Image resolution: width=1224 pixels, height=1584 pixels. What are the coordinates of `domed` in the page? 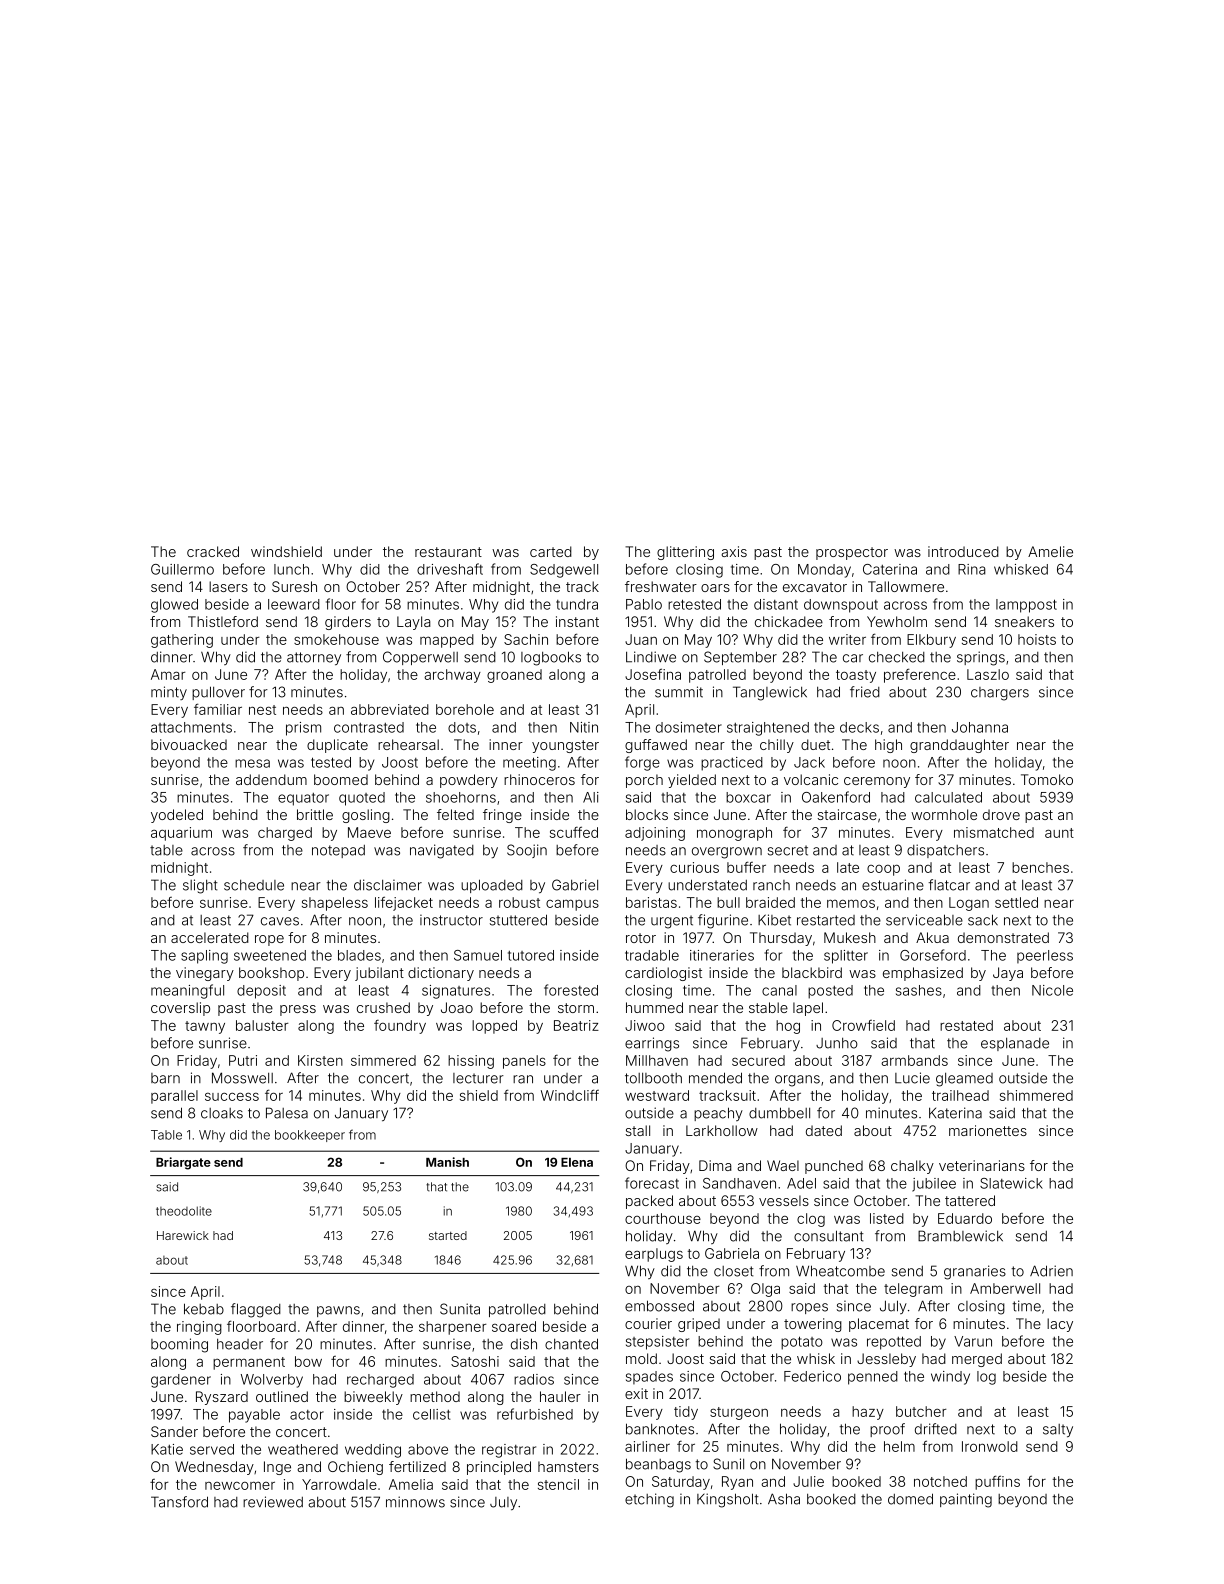 It's located at (910, 1499).
